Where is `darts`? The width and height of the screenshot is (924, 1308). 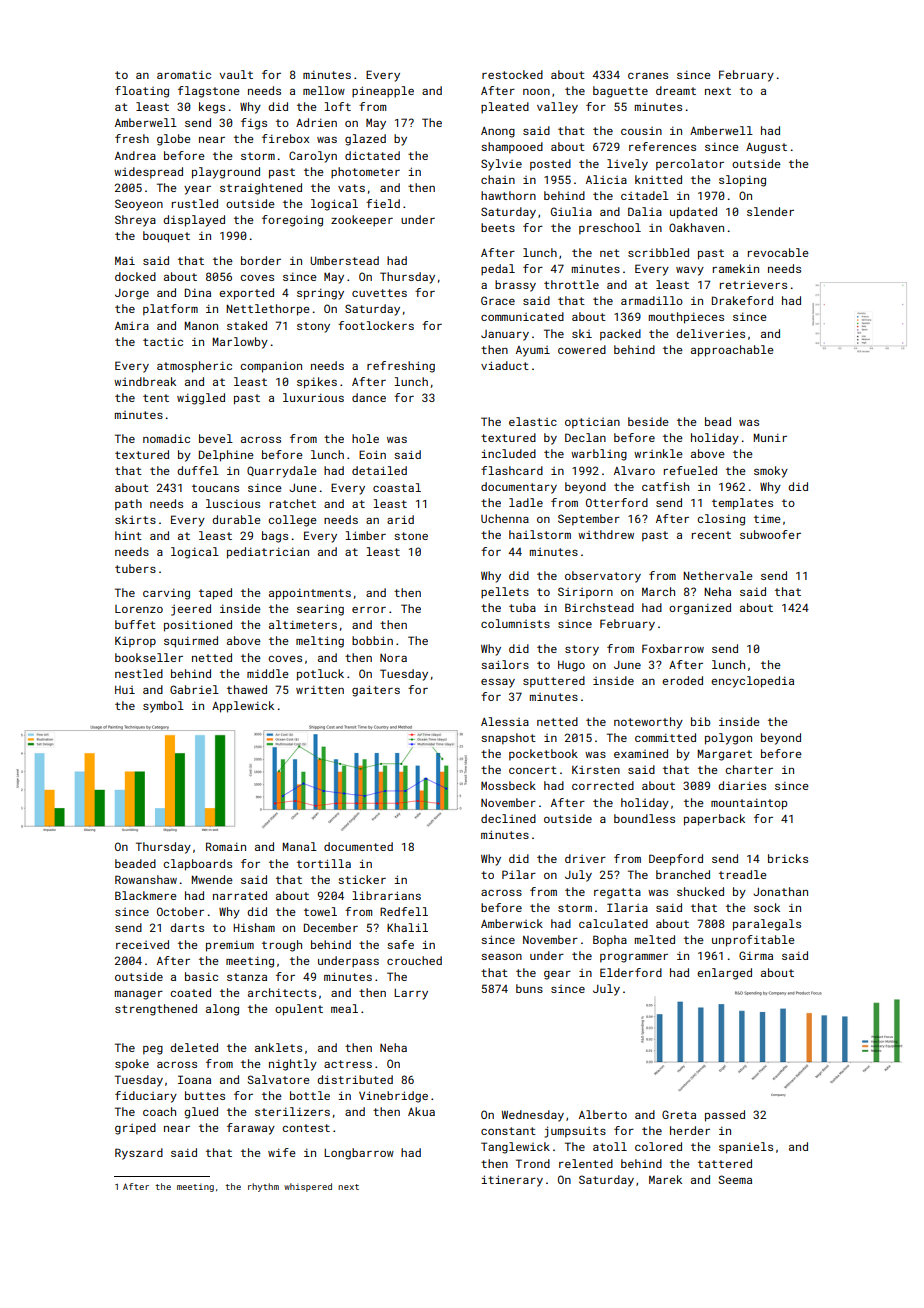 darts is located at coordinates (187, 927).
